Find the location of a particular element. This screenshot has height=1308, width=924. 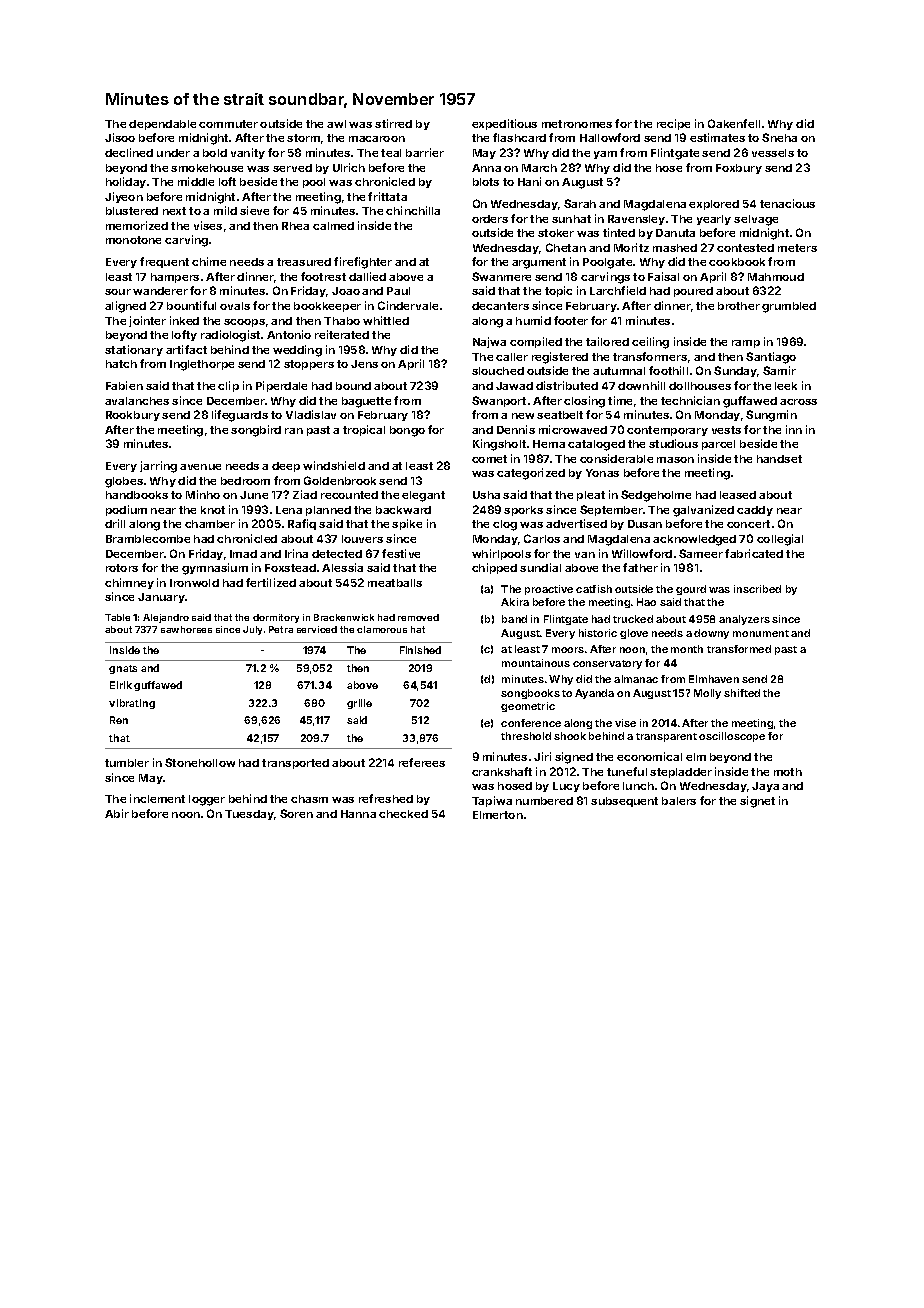

frequent is located at coordinates (164, 262).
